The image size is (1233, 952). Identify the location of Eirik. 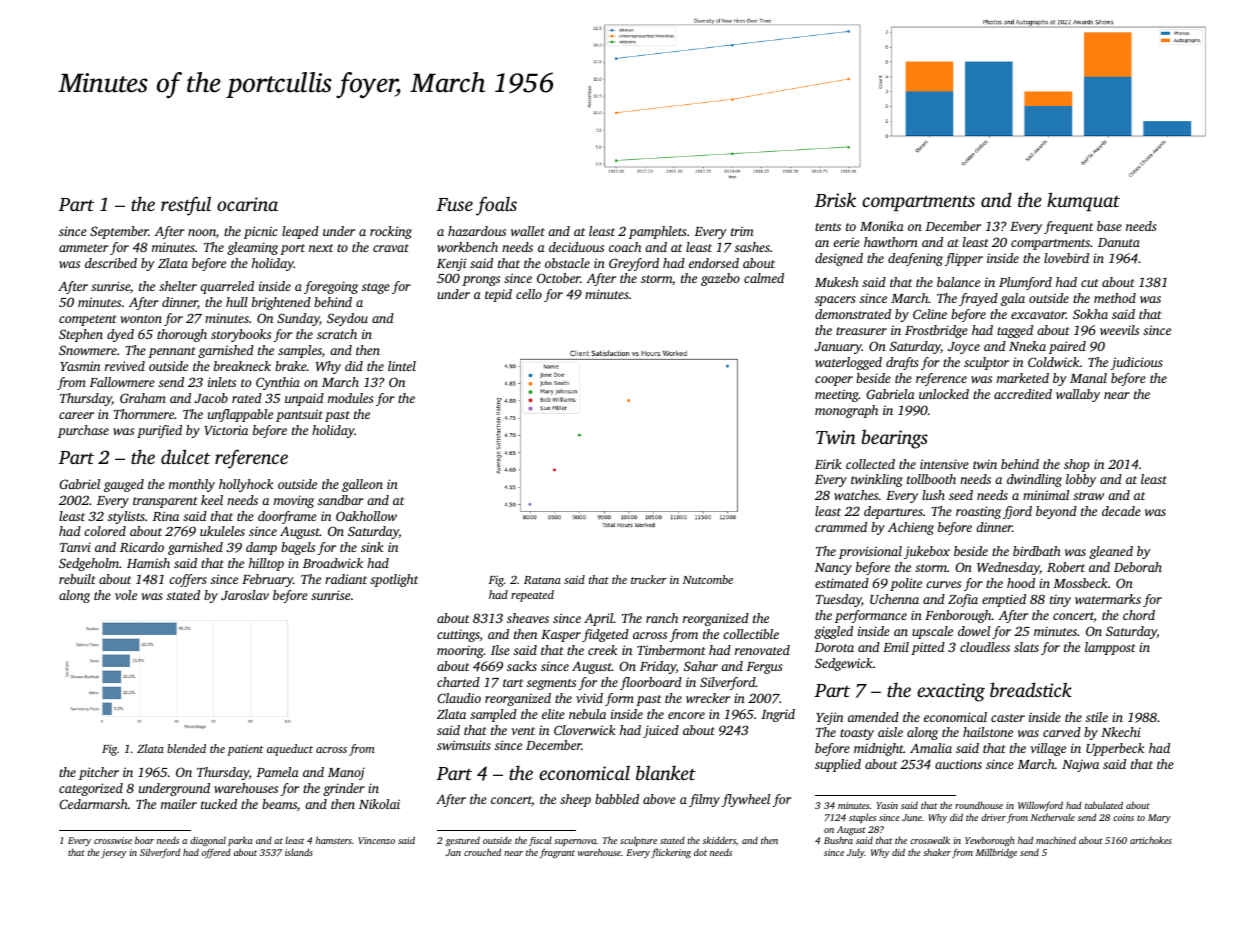
(828, 464).
